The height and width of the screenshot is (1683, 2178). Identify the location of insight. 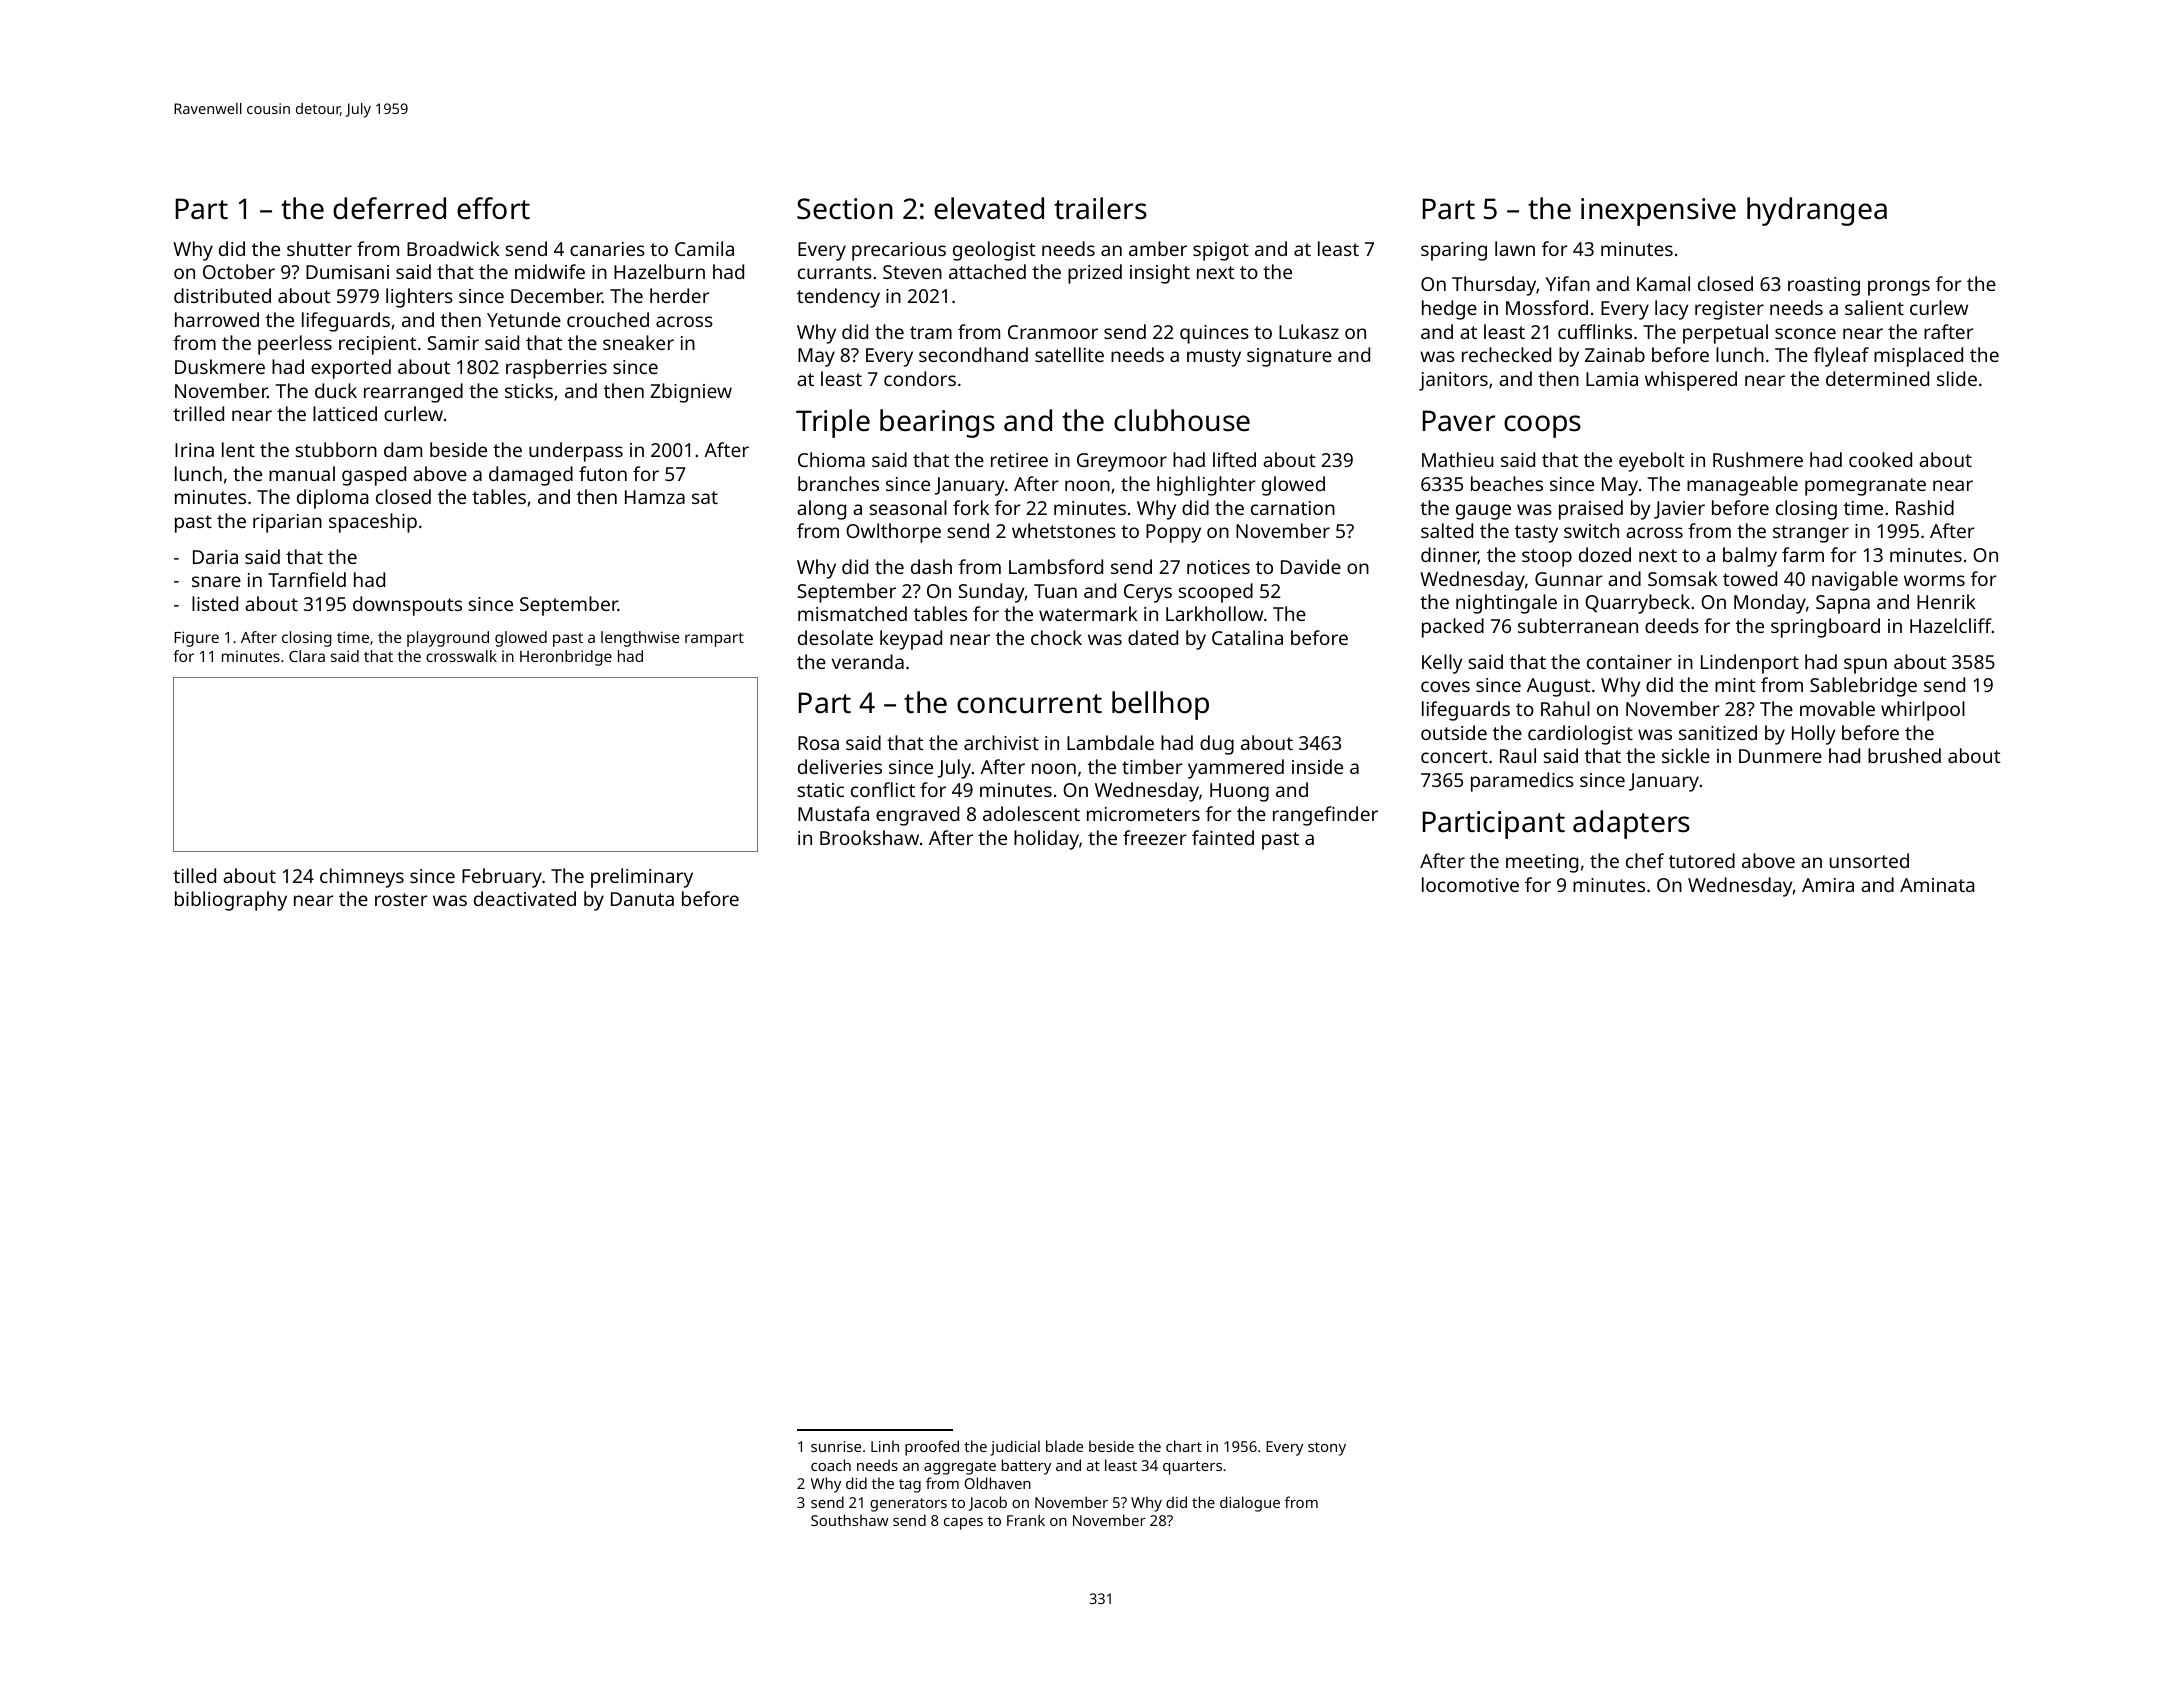
(1160, 274).
